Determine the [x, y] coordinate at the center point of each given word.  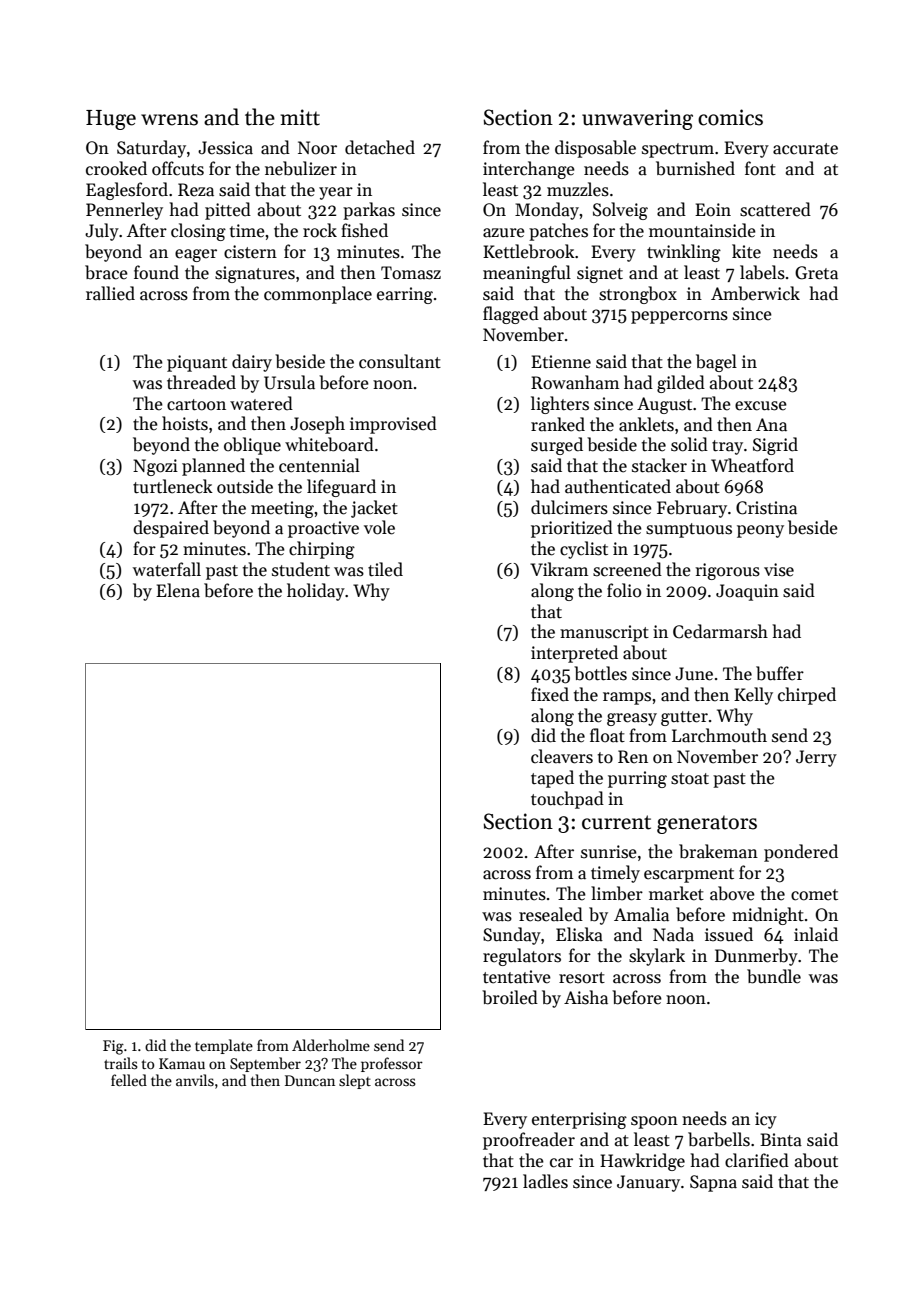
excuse [761, 406]
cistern [250, 252]
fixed [550, 694]
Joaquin [747, 592]
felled [129, 1080]
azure [504, 233]
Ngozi [155, 467]
